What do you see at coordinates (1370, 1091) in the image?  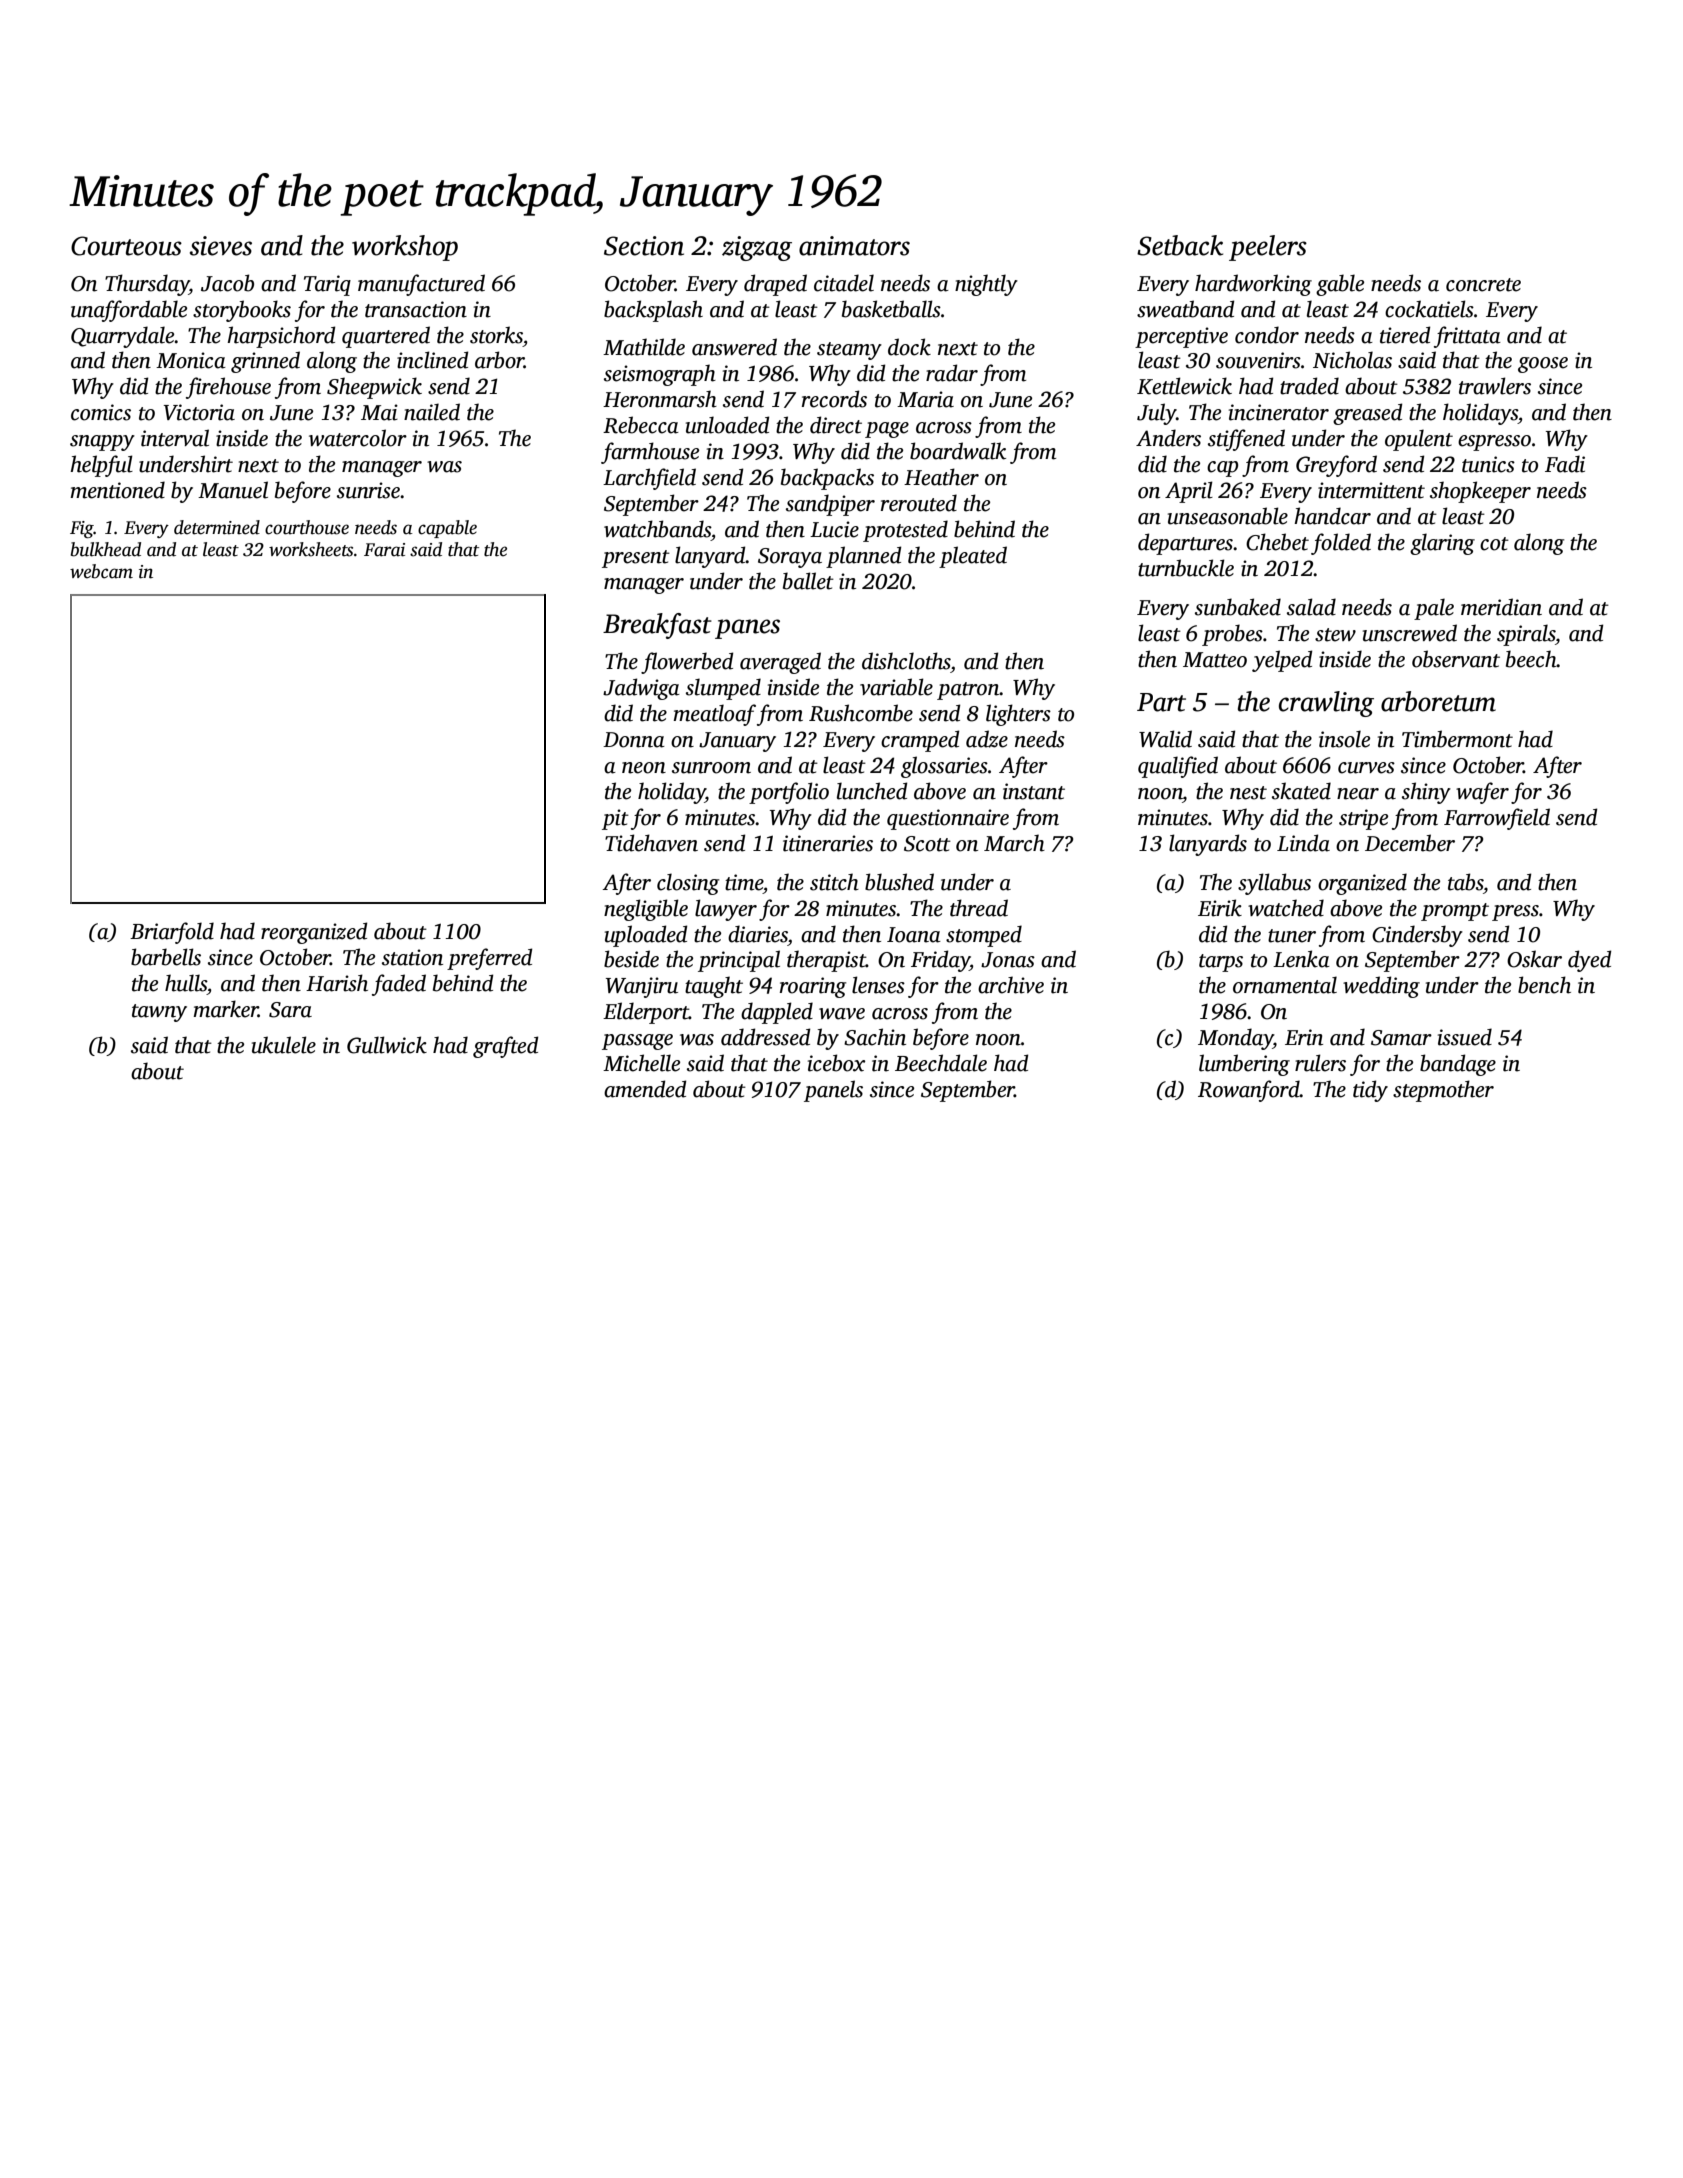 I see `tidy` at bounding box center [1370, 1091].
